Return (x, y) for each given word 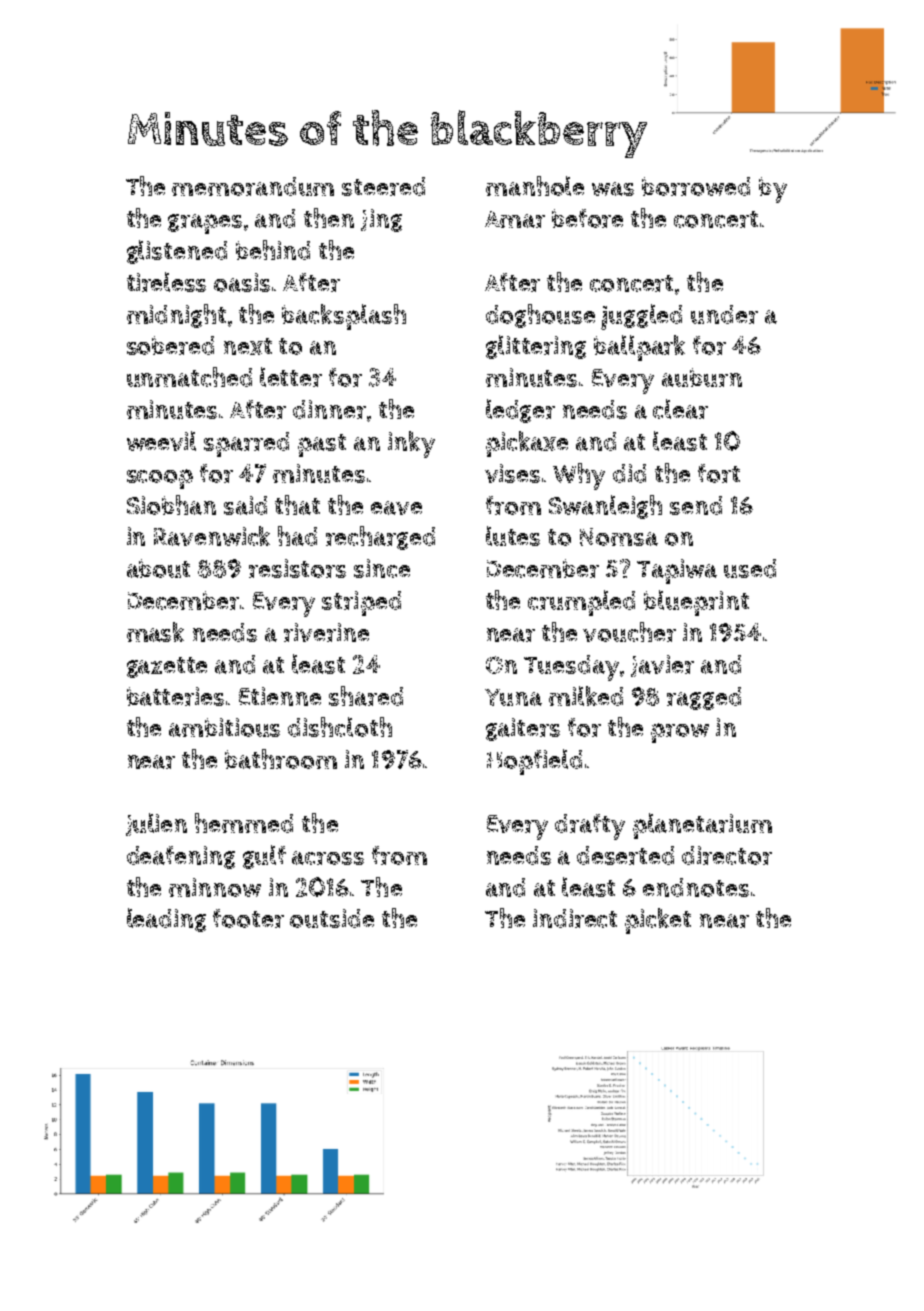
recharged (380, 538)
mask (155, 632)
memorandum (253, 186)
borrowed (696, 186)
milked (586, 696)
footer (248, 918)
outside (332, 918)
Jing (381, 220)
